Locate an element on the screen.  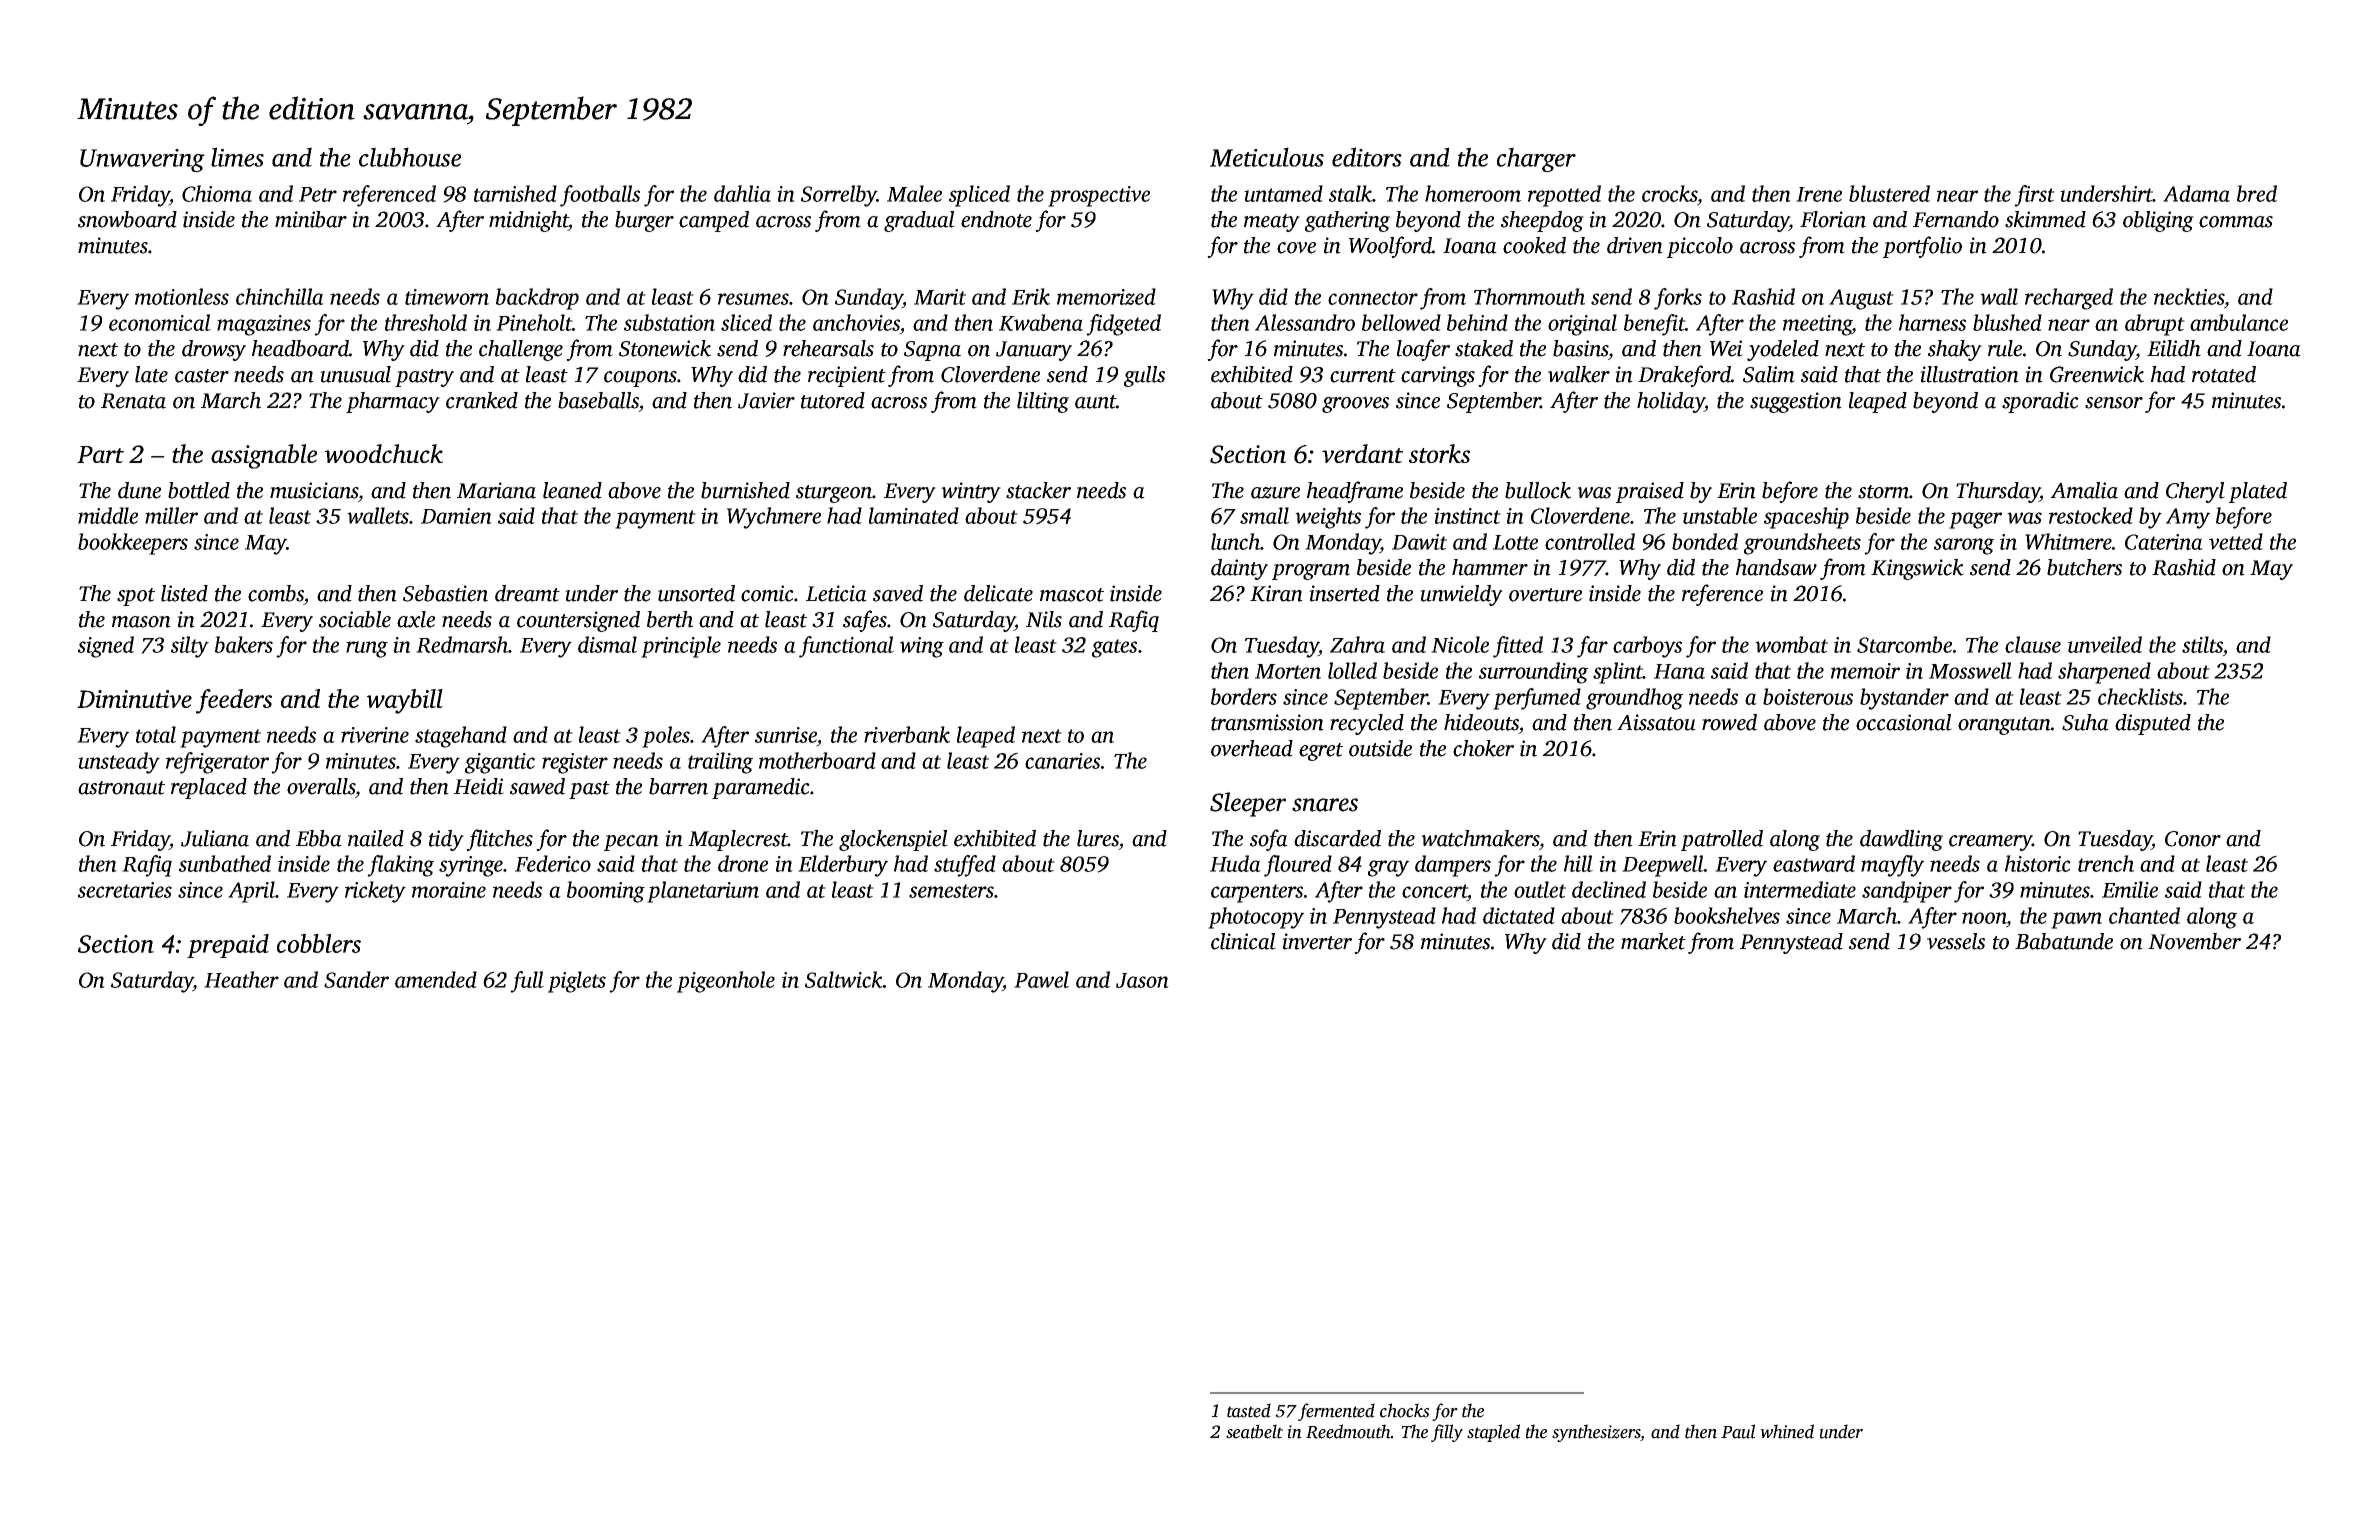
Alessandro is located at coordinates (1305, 322).
